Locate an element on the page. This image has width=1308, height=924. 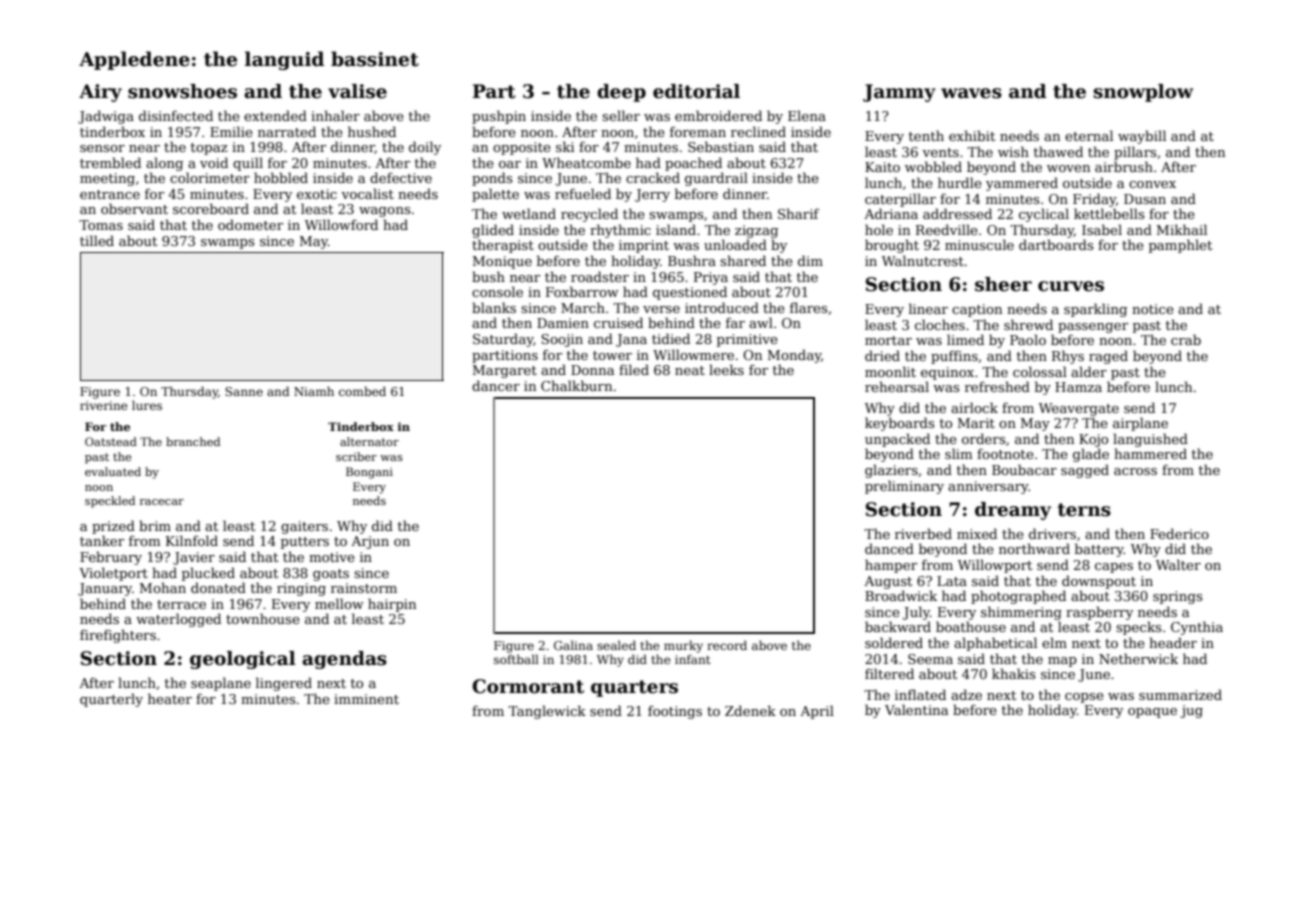
entrance is located at coordinates (110, 194).
